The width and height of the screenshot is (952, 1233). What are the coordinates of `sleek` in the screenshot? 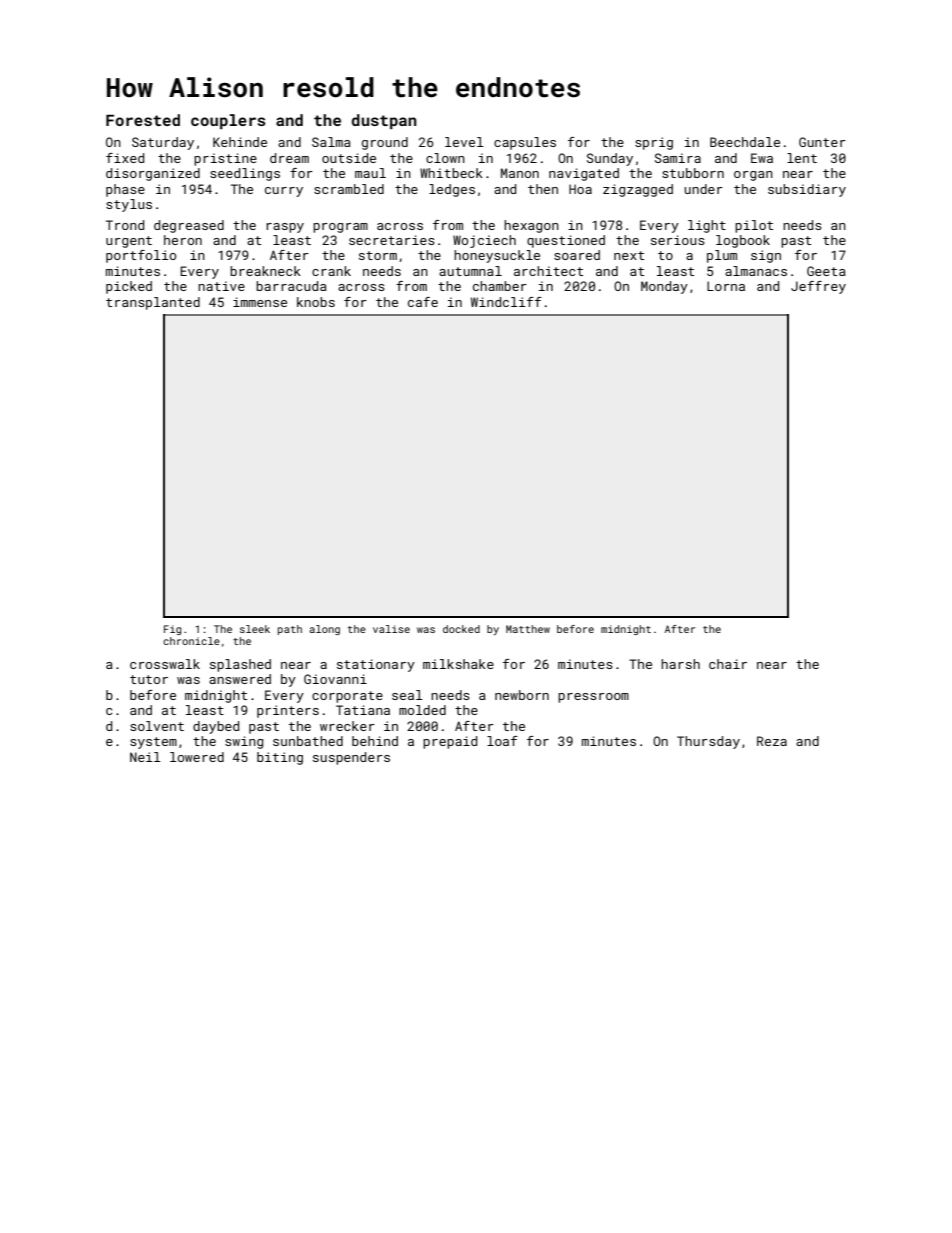 It's located at (255, 629).
